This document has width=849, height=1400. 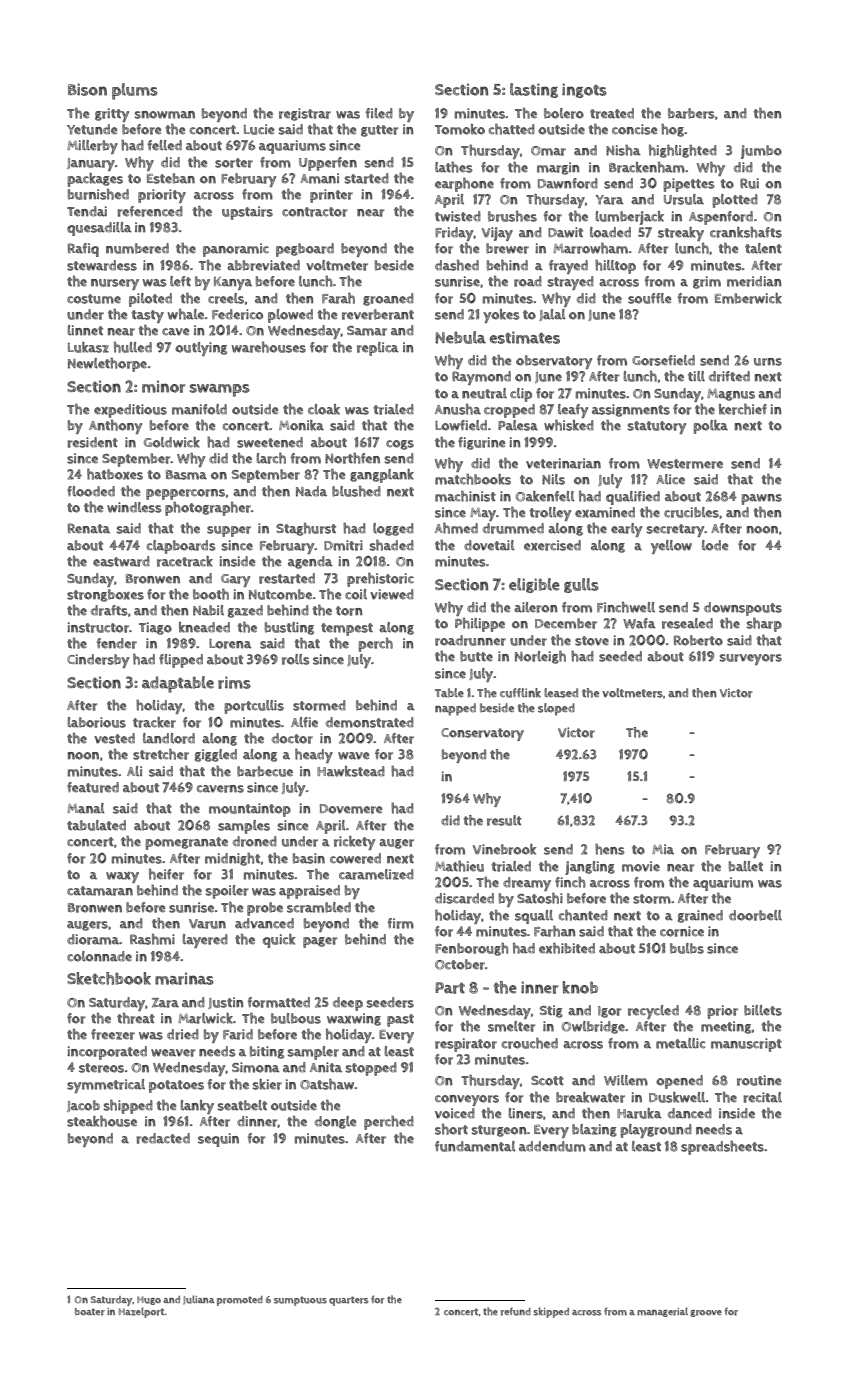 What do you see at coordinates (751, 659) in the document?
I see `surveyors` at bounding box center [751, 659].
